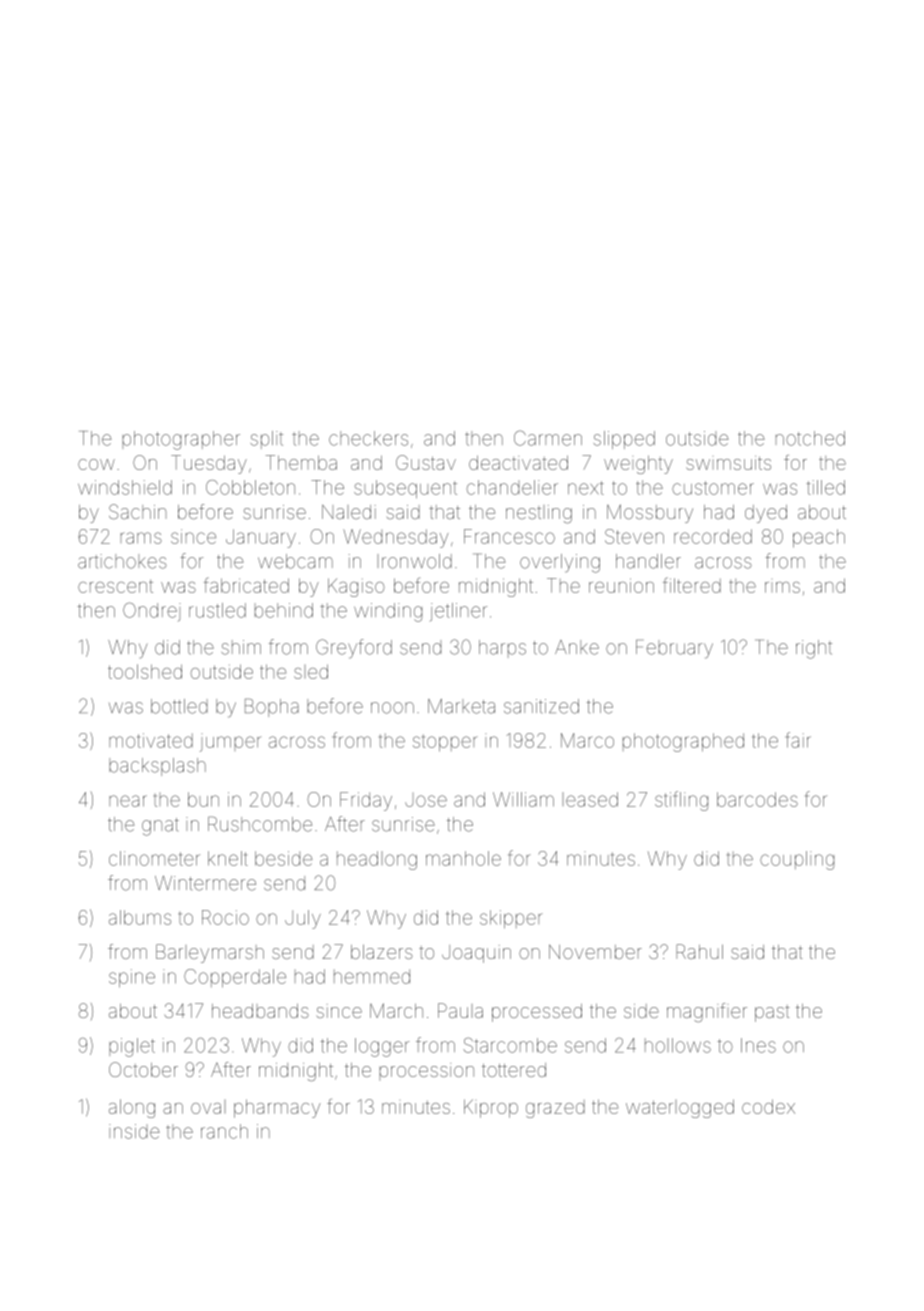 The width and height of the image is (924, 1311). I want to click on jetliner, so click(458, 612).
